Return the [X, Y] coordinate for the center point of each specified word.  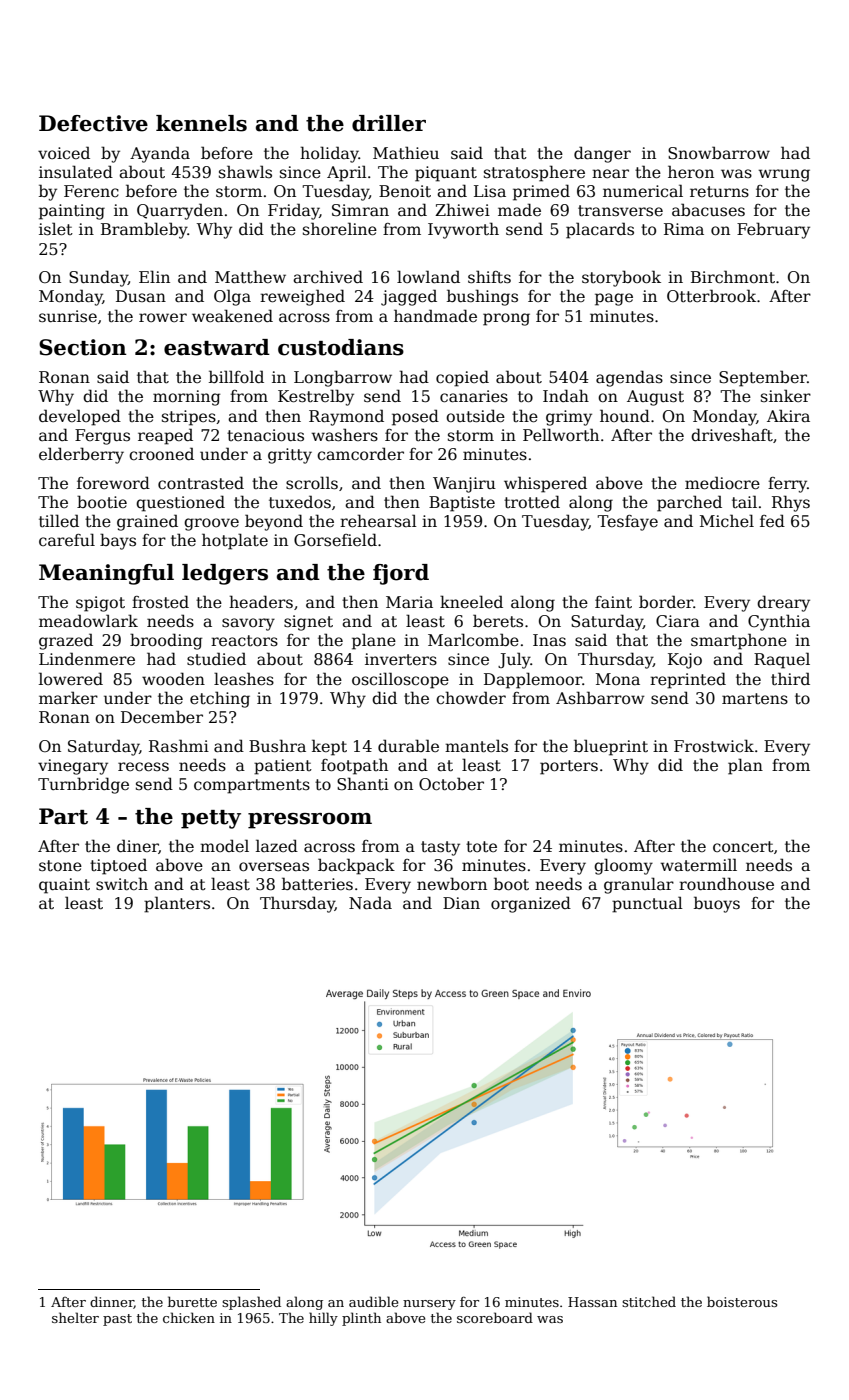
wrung [784, 175]
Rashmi [179, 745]
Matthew [250, 277]
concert [743, 846]
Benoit [405, 191]
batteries [317, 884]
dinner [112, 1302]
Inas [549, 640]
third [790, 679]
